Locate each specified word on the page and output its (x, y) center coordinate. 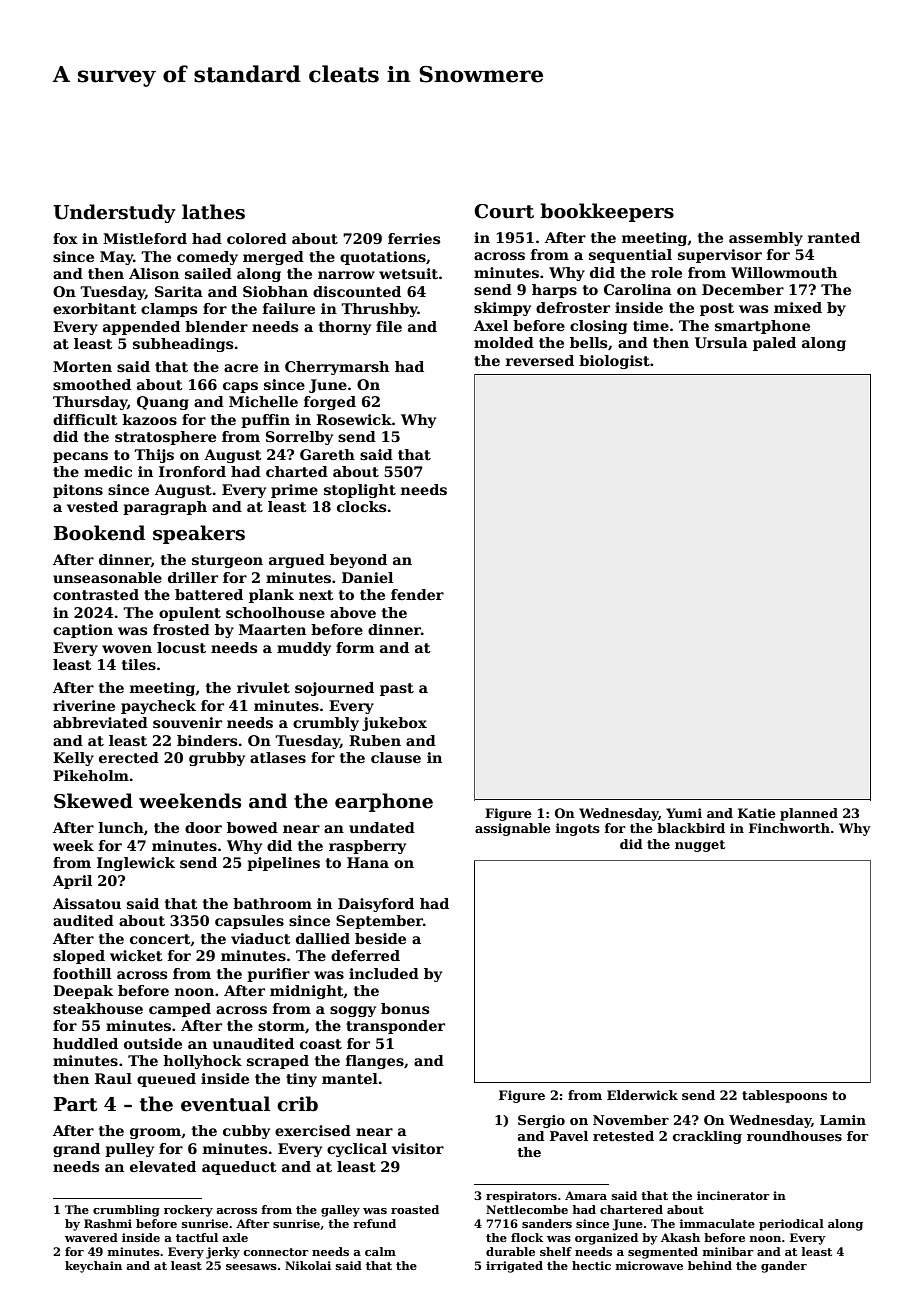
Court (504, 211)
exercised (313, 1130)
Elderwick (642, 1095)
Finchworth (789, 828)
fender (417, 594)
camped (180, 1010)
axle (235, 1237)
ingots (578, 829)
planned (809, 814)
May (116, 258)
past (397, 689)
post (717, 309)
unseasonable (107, 577)
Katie (757, 813)
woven (127, 649)
